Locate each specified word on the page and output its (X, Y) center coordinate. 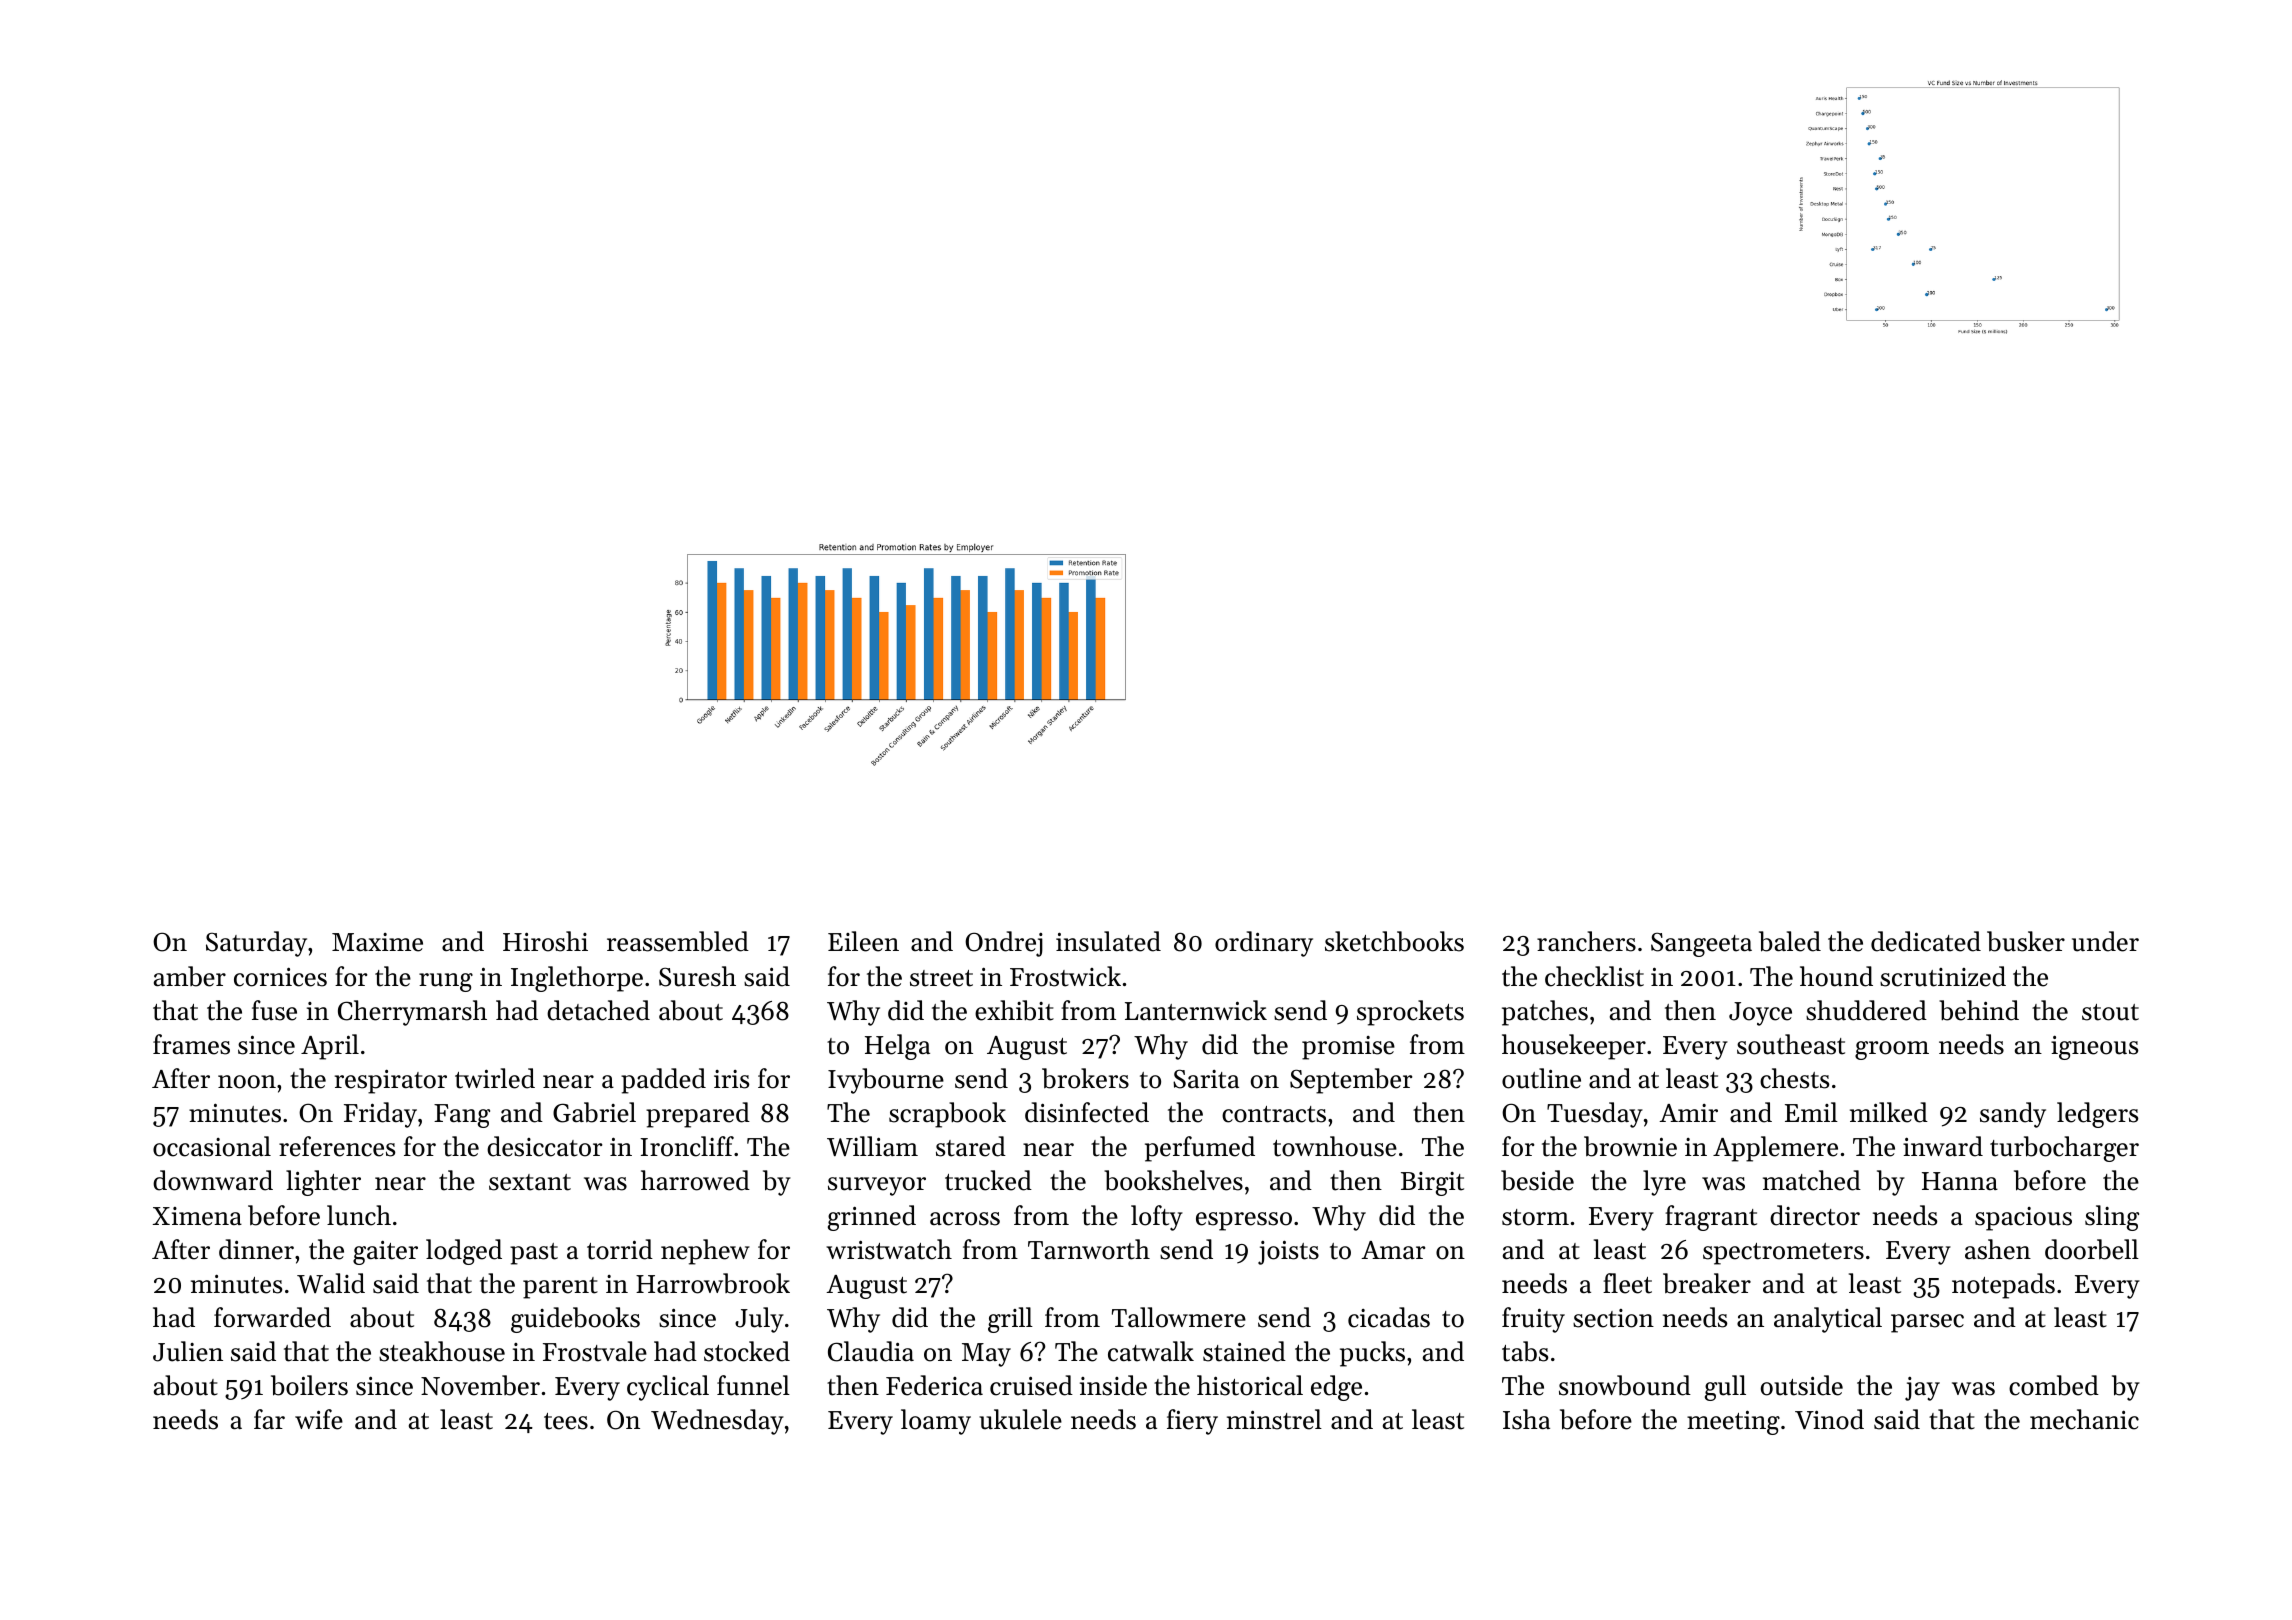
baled (1790, 941)
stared (971, 1146)
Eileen (863, 941)
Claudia (871, 1351)
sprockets (1410, 1013)
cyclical (668, 1388)
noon (247, 1082)
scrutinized (1943, 976)
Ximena (197, 1216)
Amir (1688, 1113)
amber (190, 976)
